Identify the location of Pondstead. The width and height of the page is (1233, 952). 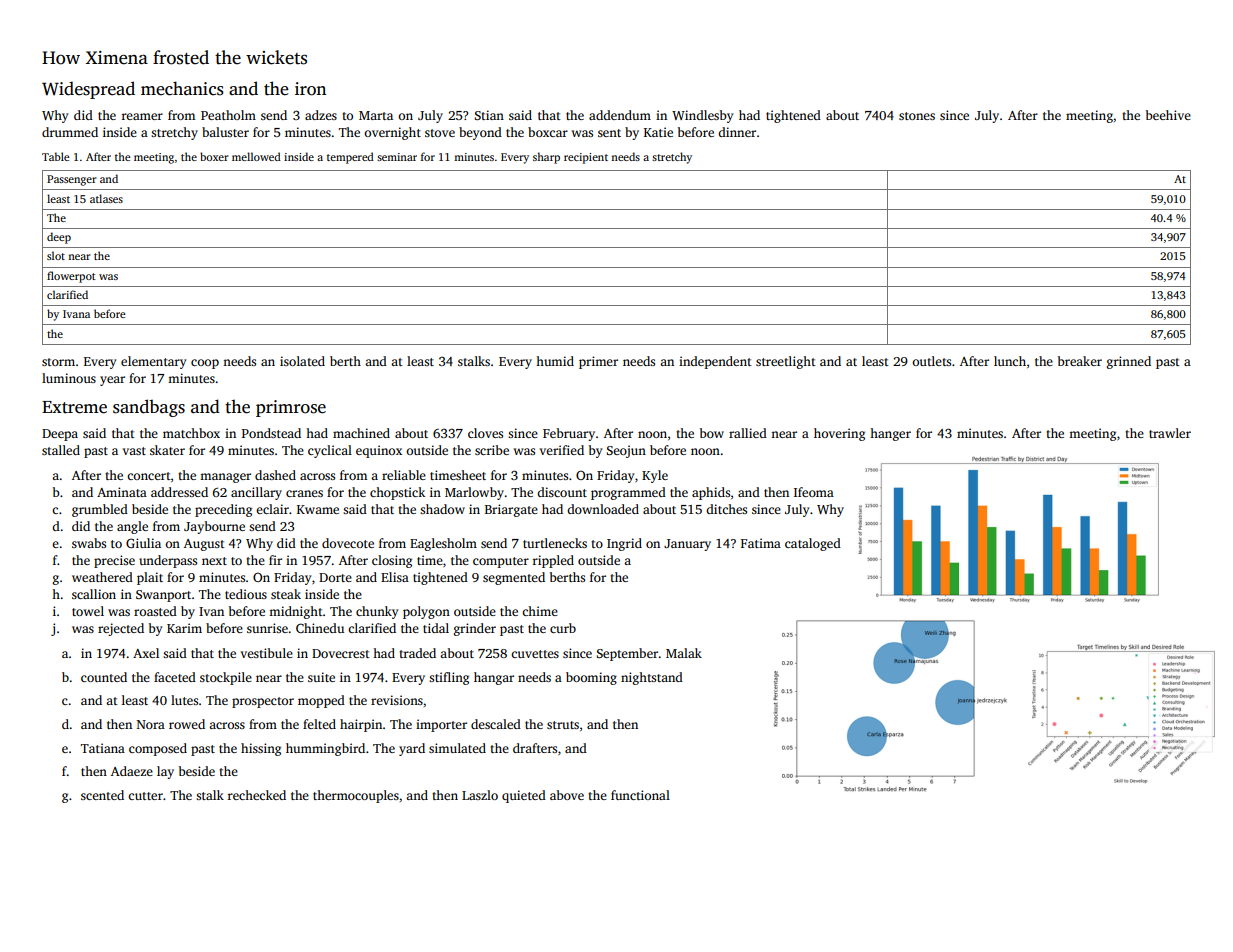
(271, 433).
